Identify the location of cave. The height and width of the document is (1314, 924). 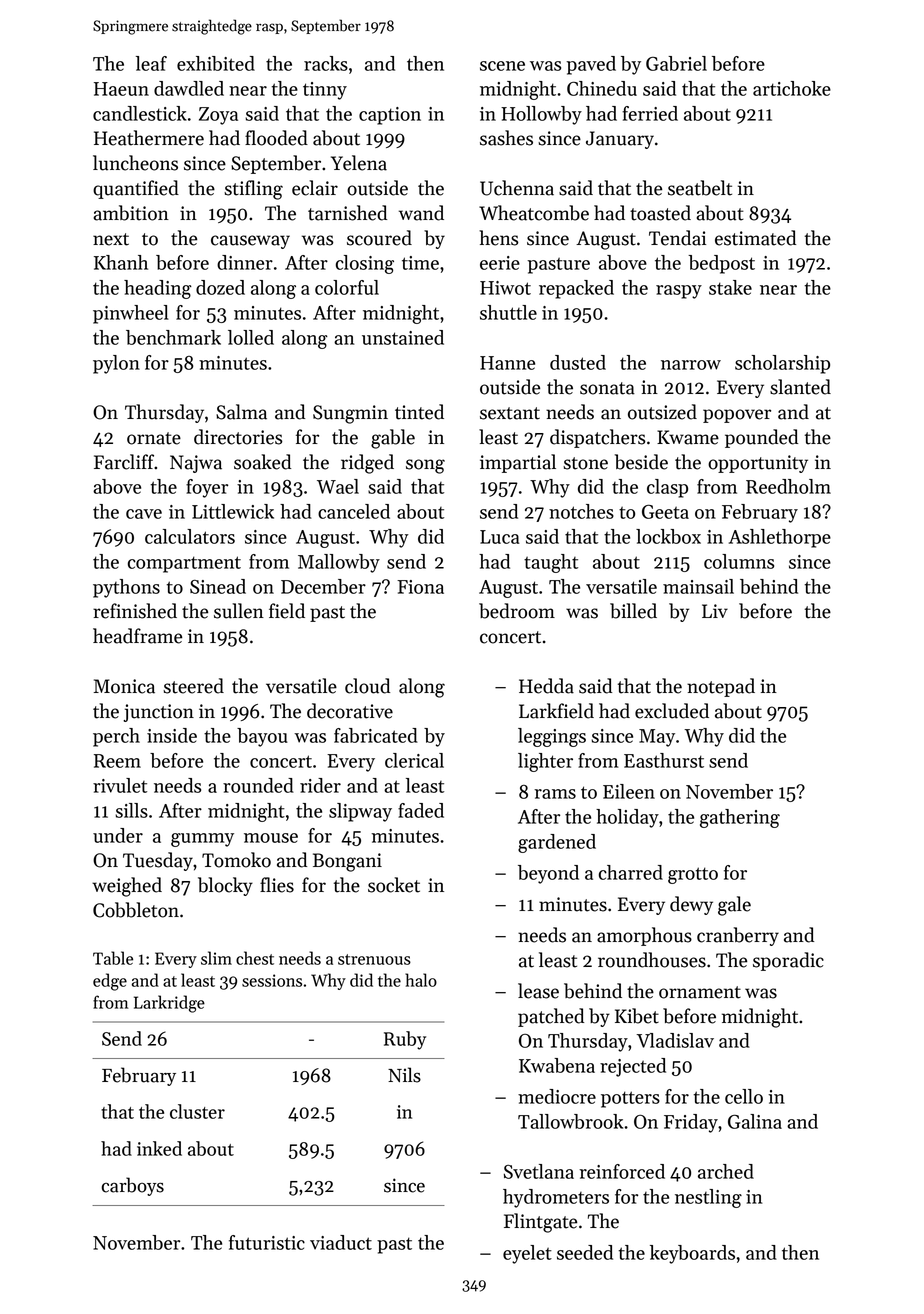
(144, 514).
